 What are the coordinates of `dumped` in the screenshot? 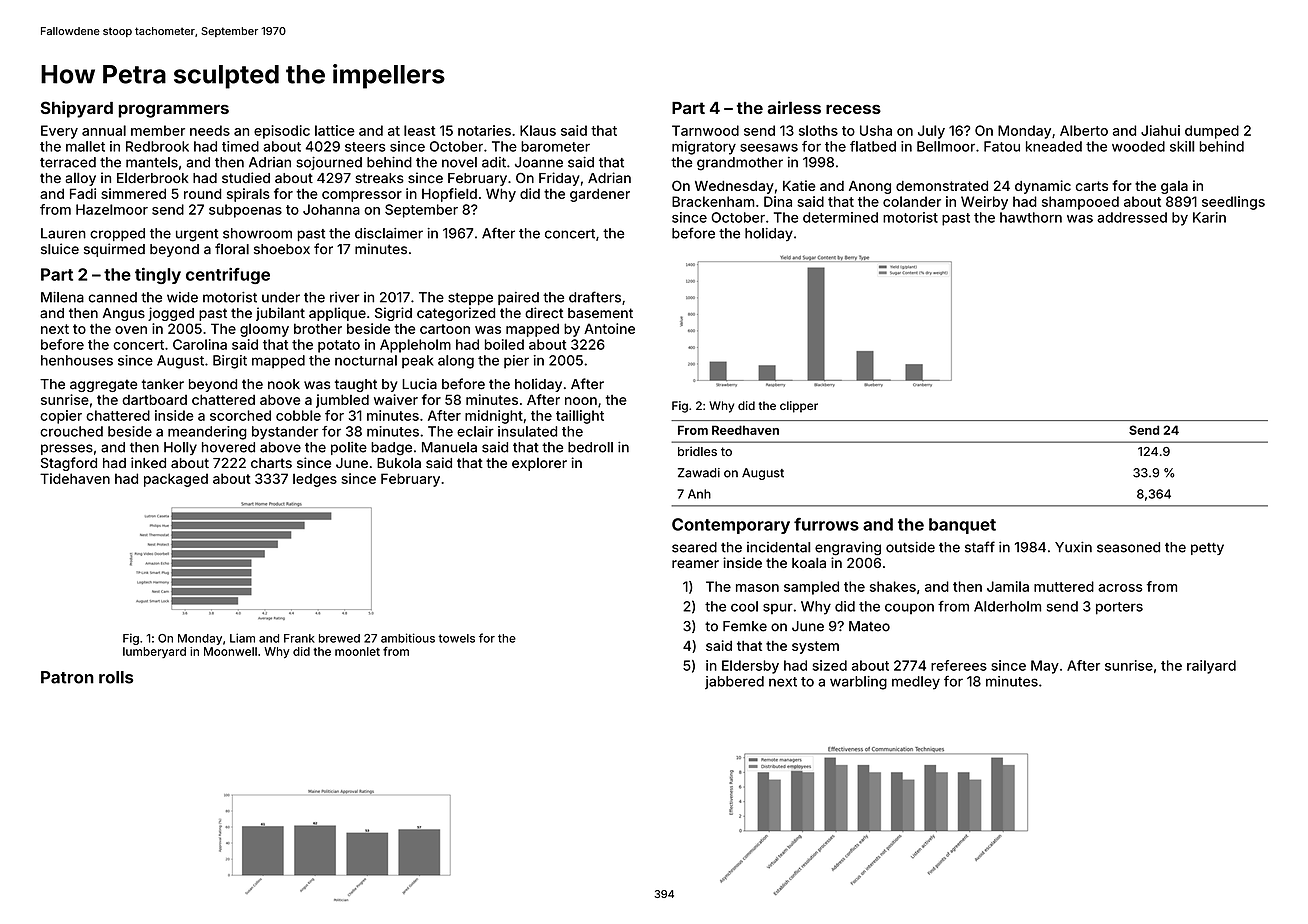 It's located at (1212, 132).
